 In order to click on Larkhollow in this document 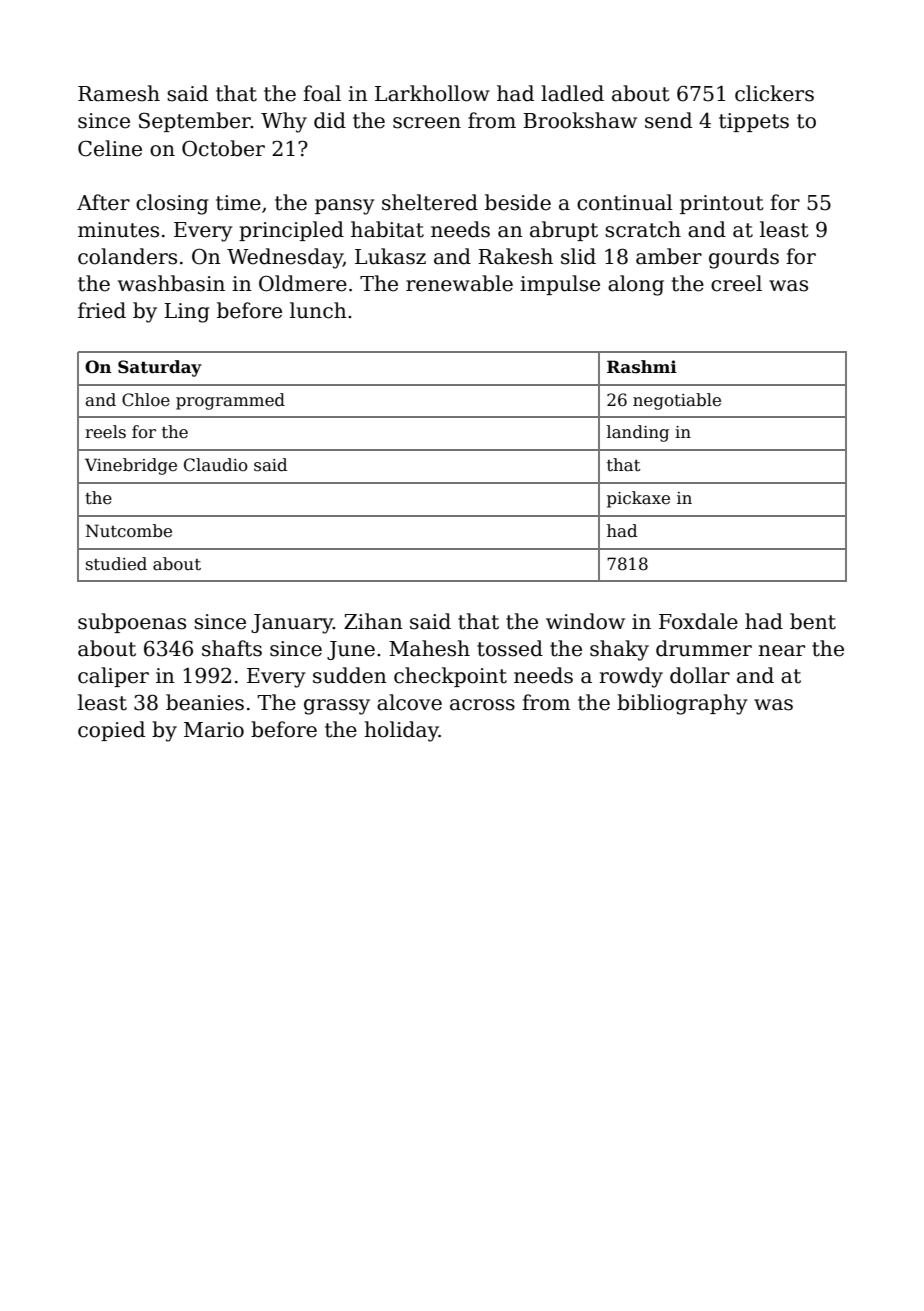, I will do `click(432, 93)`.
